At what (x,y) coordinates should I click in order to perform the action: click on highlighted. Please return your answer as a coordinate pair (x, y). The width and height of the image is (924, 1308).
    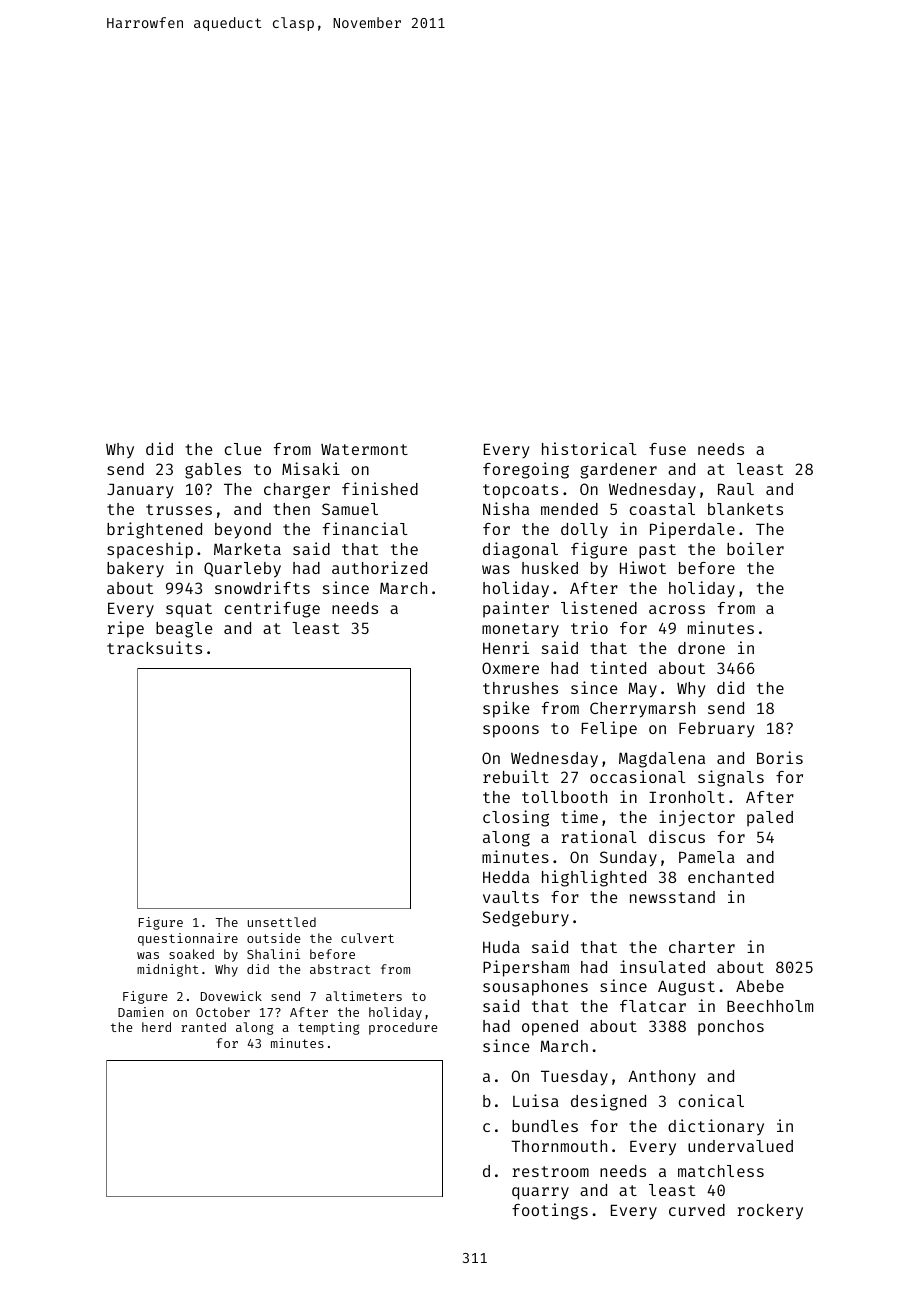
    Looking at the image, I should click on (594, 878).
